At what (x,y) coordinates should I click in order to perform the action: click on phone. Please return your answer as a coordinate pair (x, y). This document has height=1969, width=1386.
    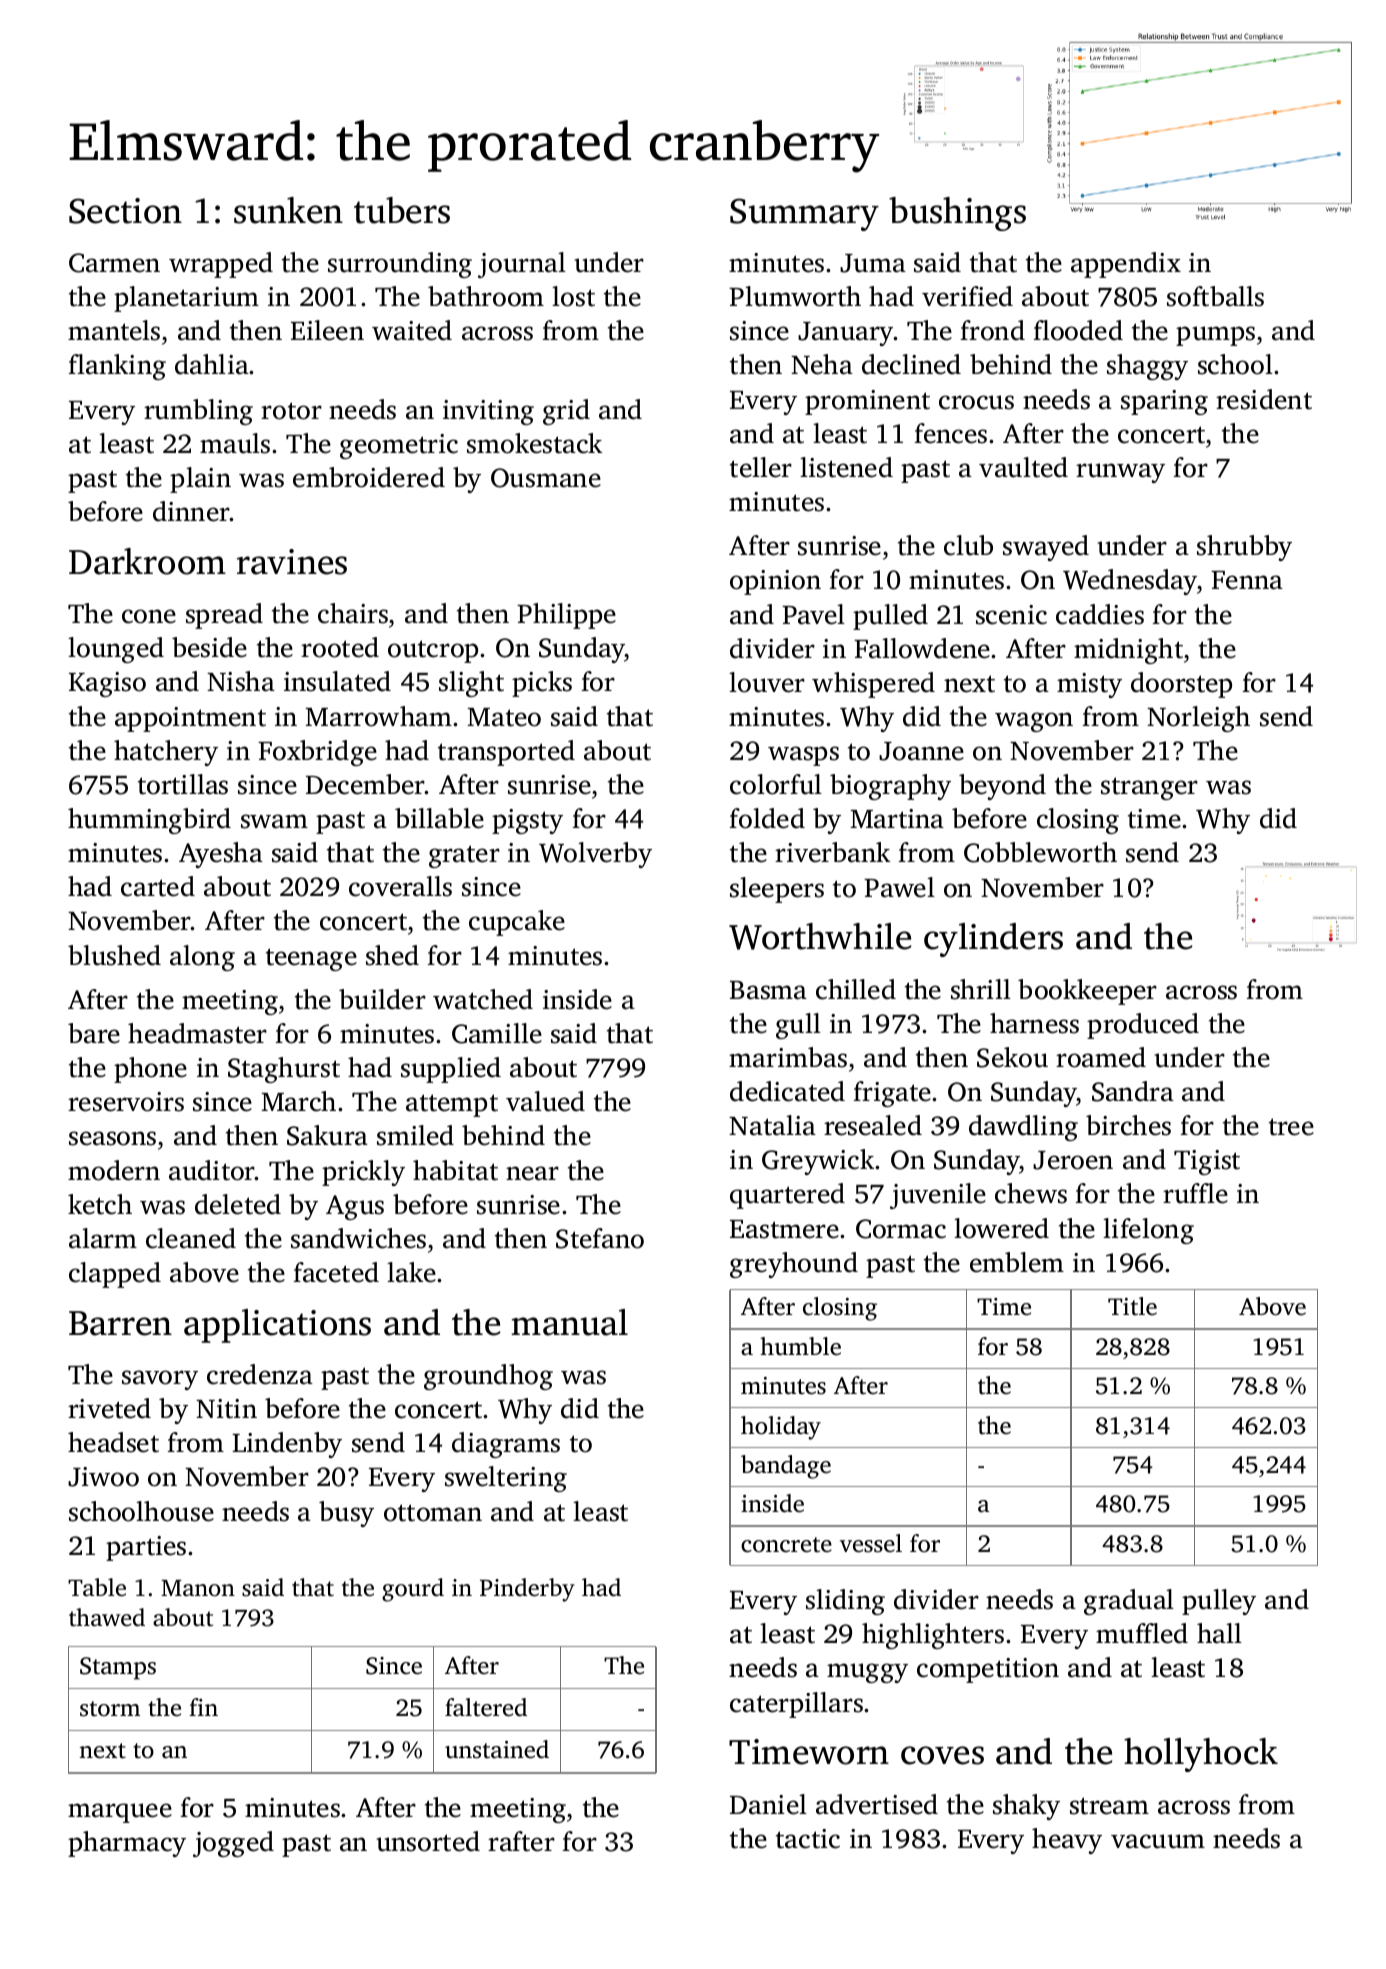
    Looking at the image, I should click on (150, 1070).
